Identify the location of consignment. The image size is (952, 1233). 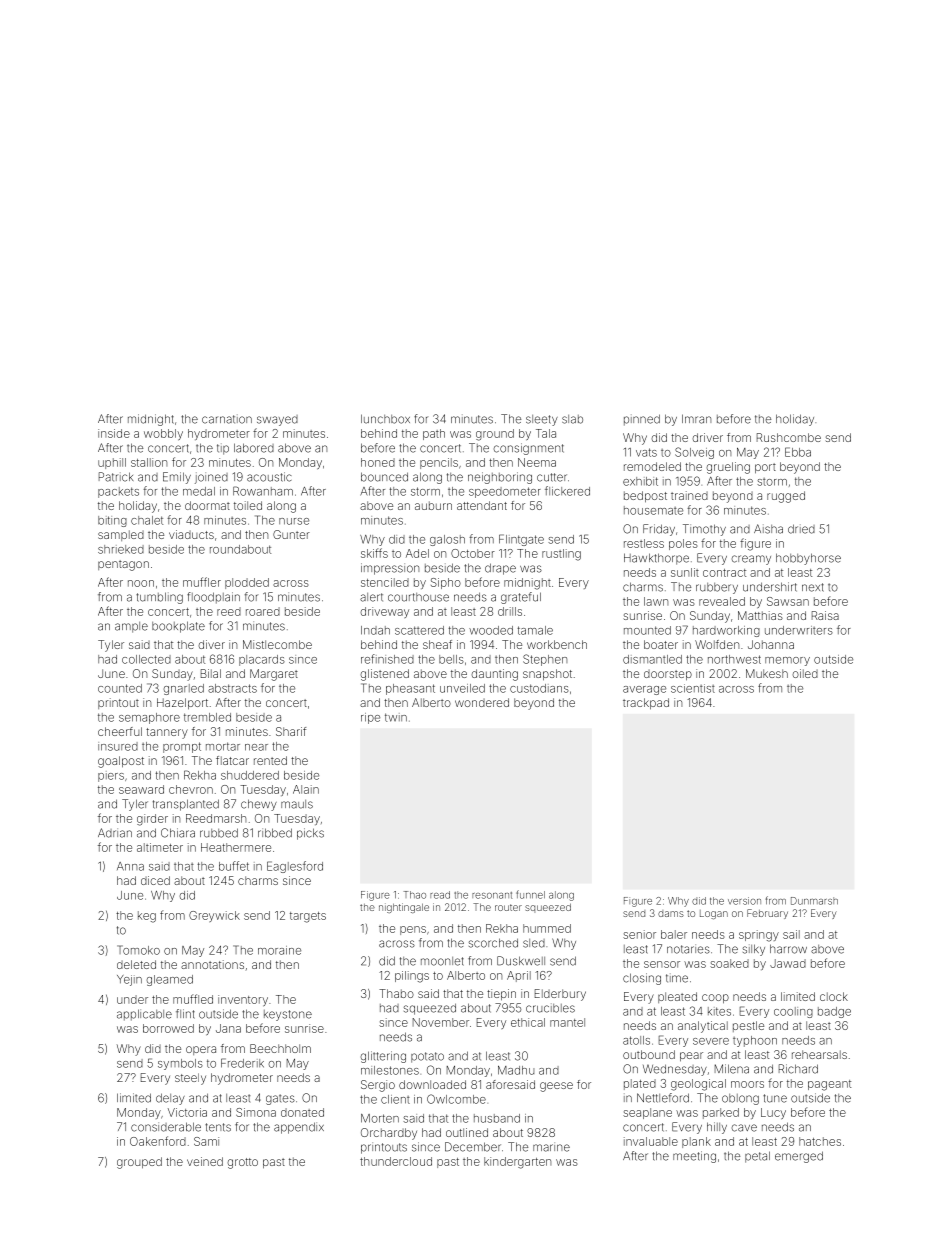
(529, 449).
